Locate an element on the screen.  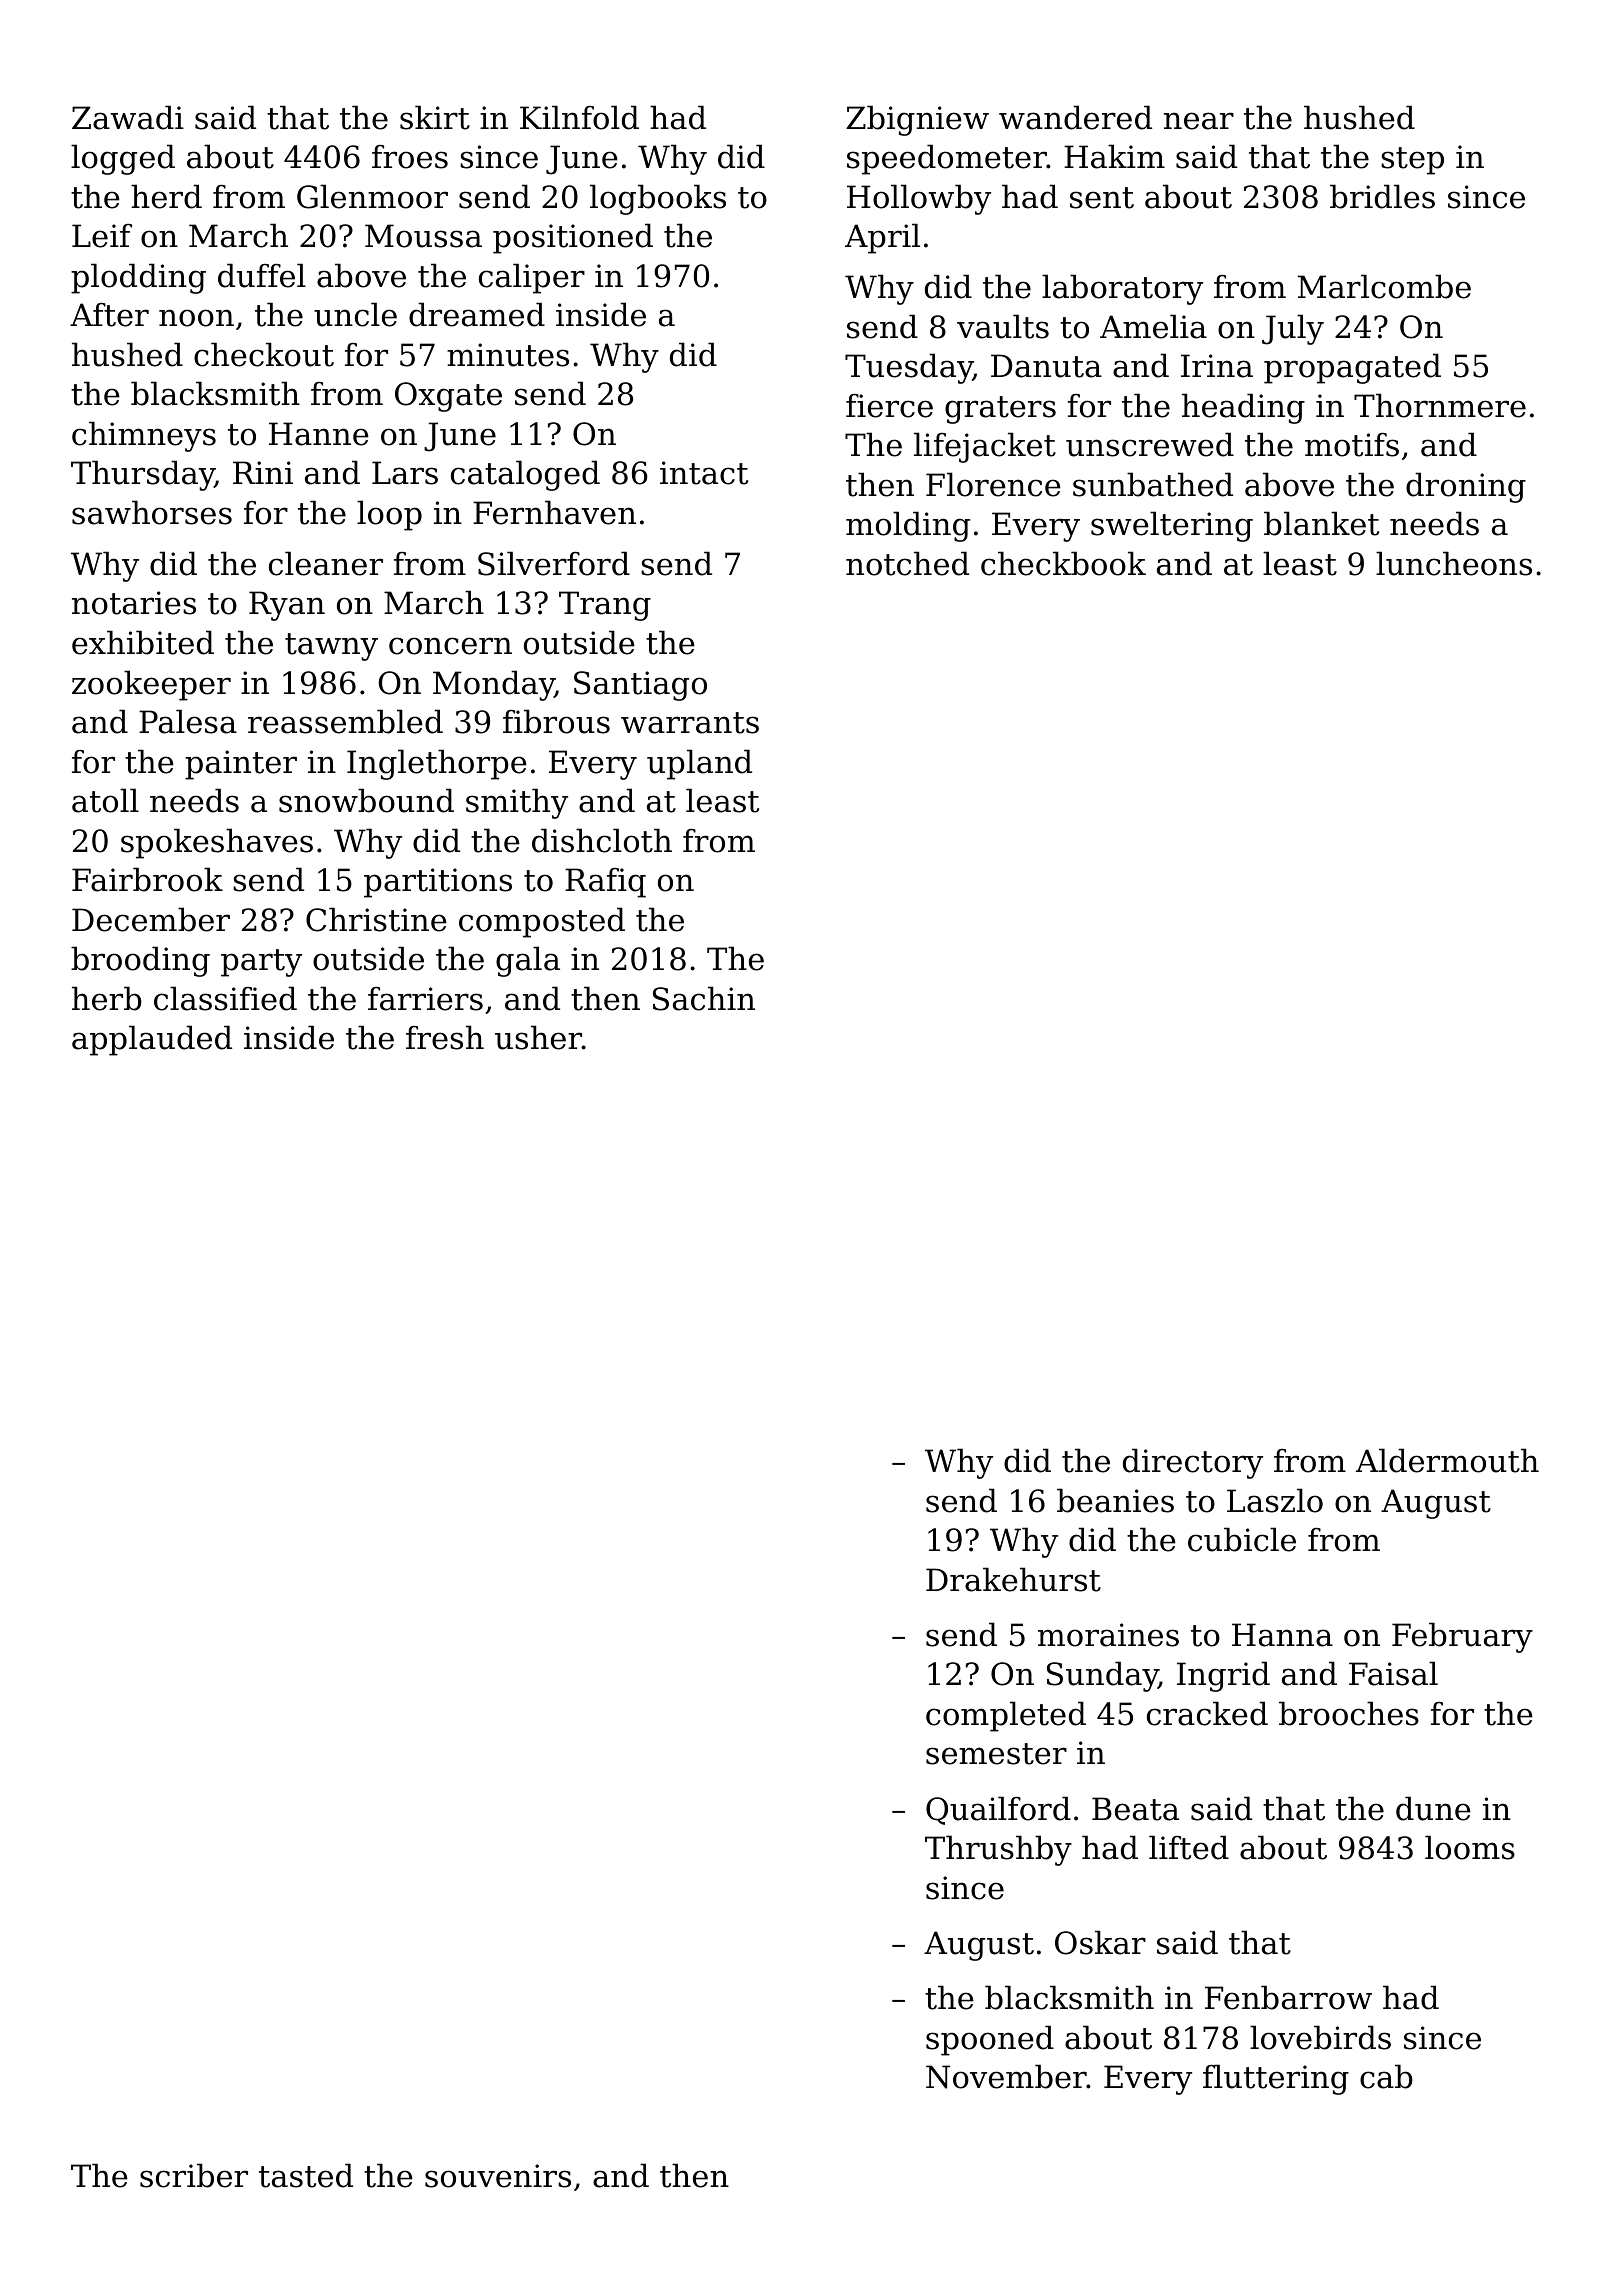
Trang is located at coordinates (605, 606).
